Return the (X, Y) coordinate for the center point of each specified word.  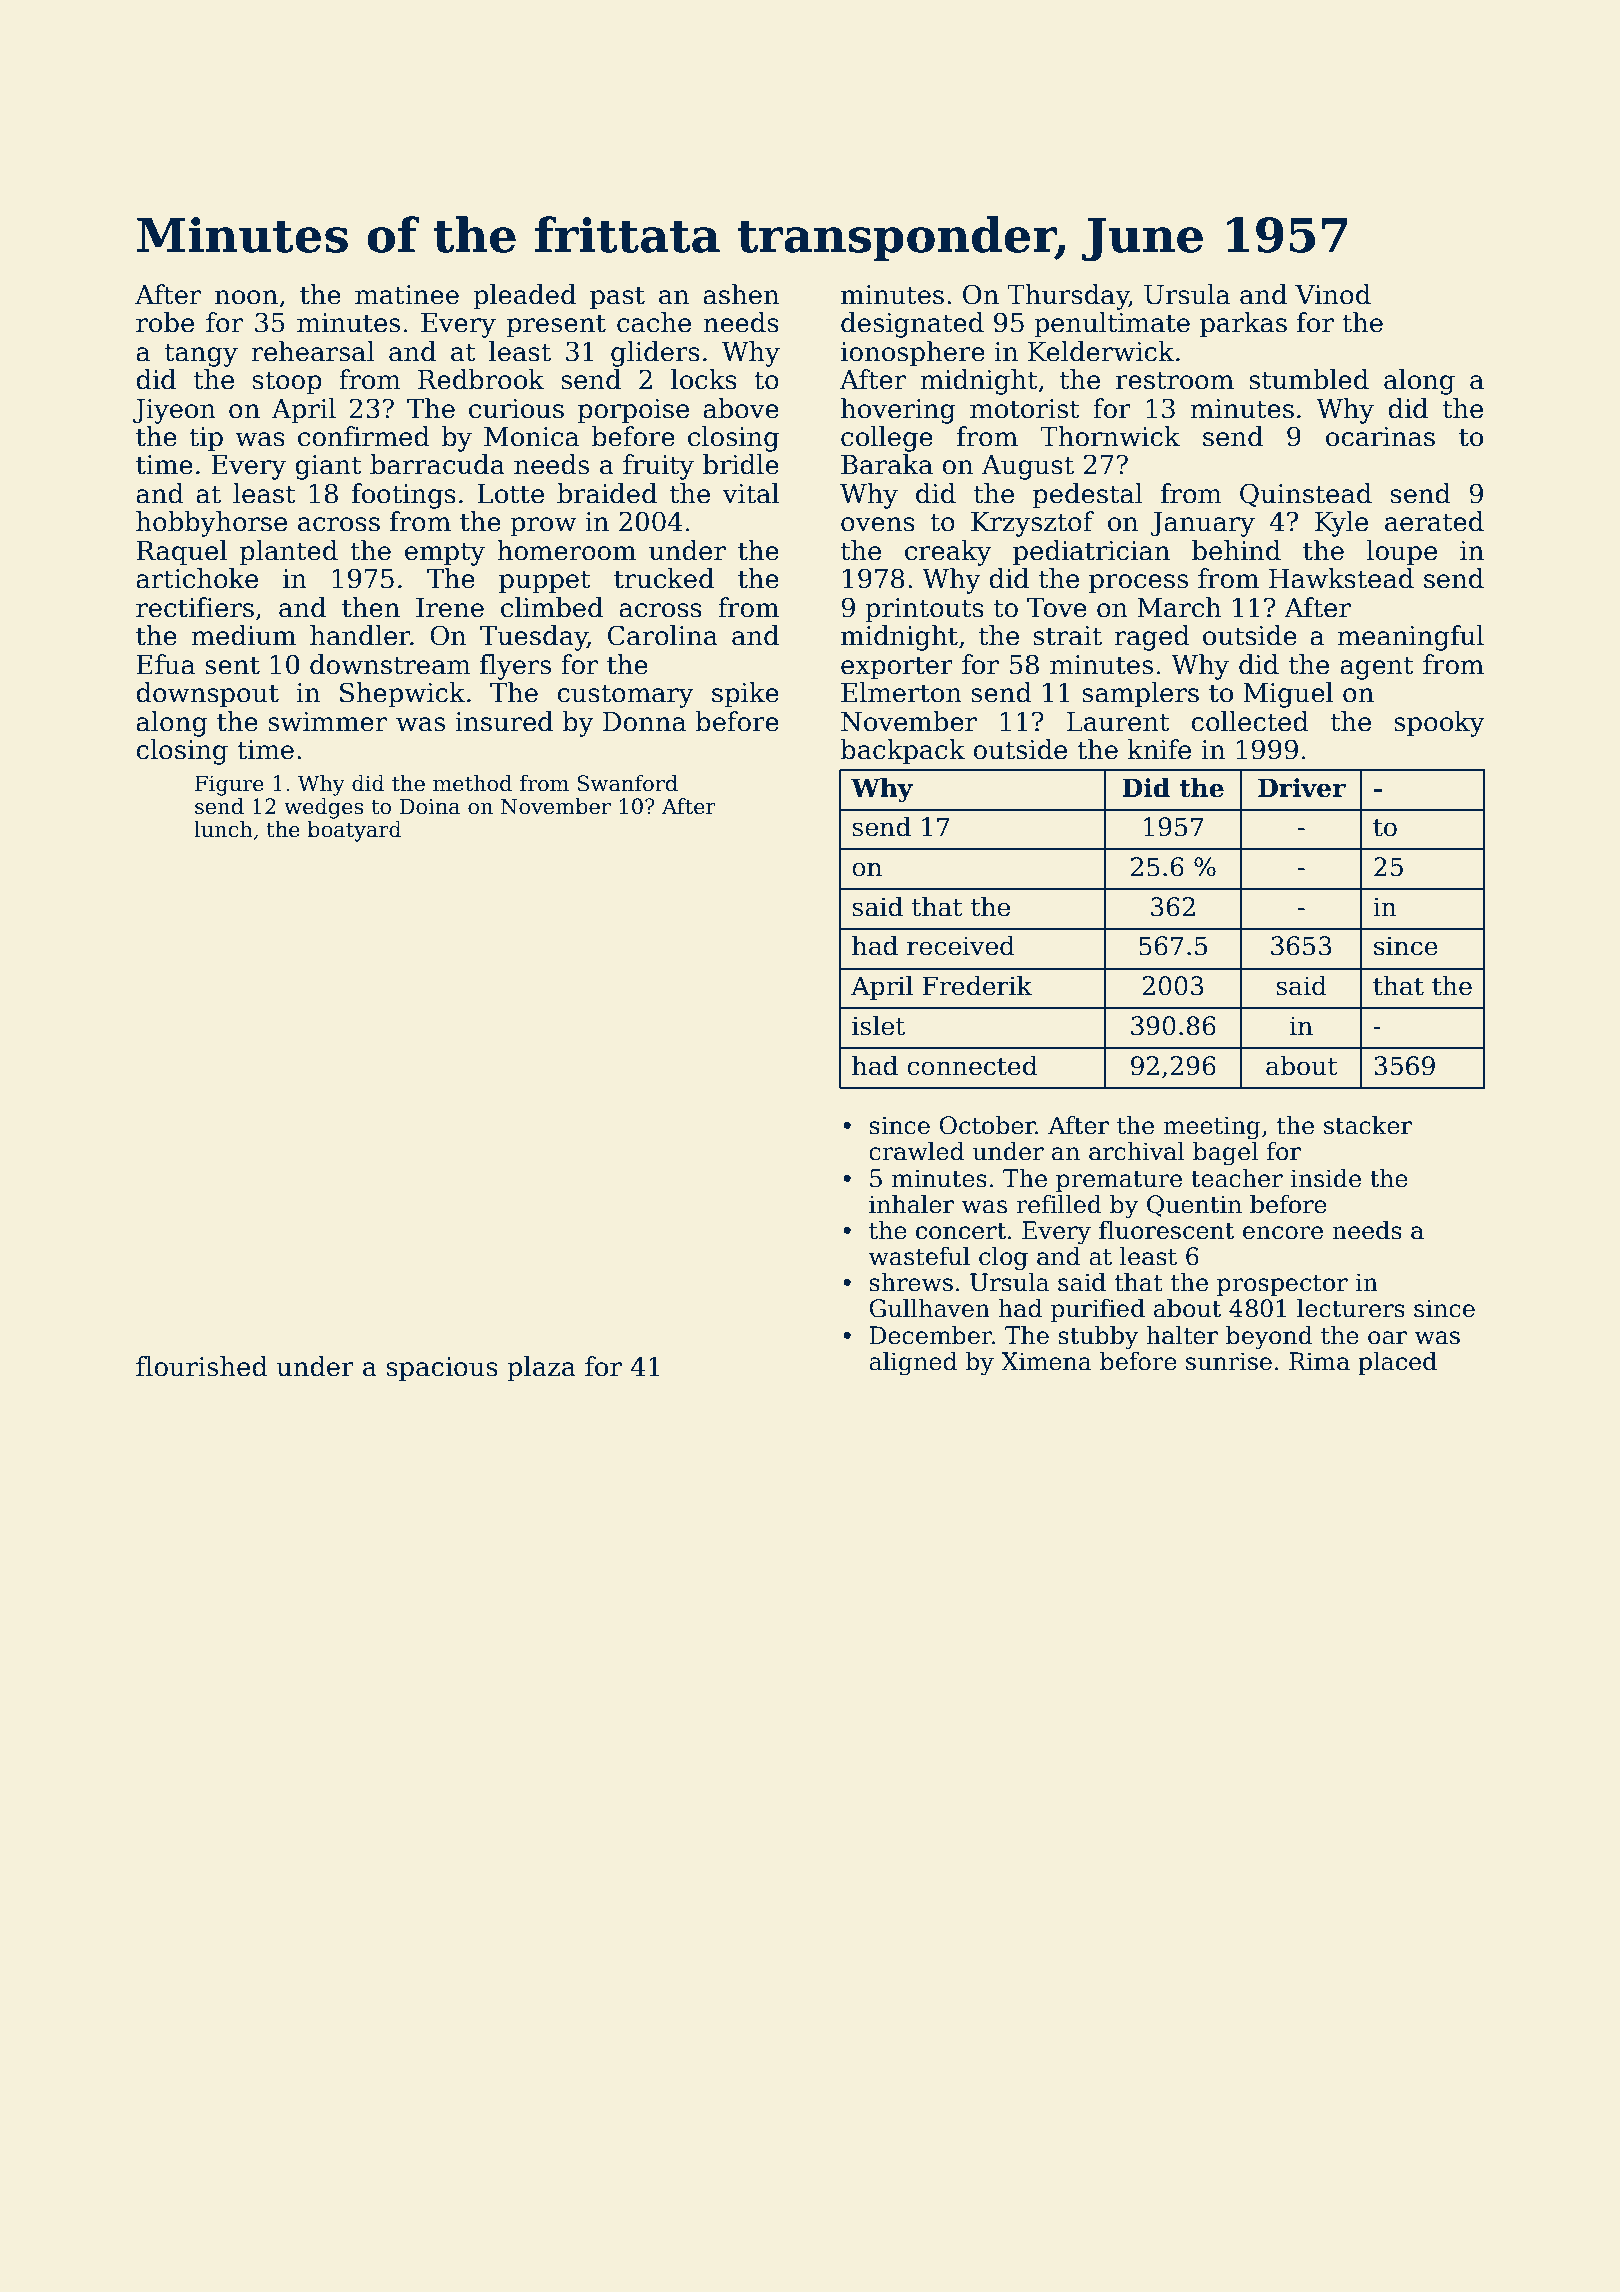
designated (912, 325)
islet (878, 1026)
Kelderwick (1101, 351)
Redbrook (481, 379)
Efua (166, 664)
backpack (903, 752)
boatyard (354, 831)
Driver (1302, 788)
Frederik (977, 986)
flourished (202, 1366)
